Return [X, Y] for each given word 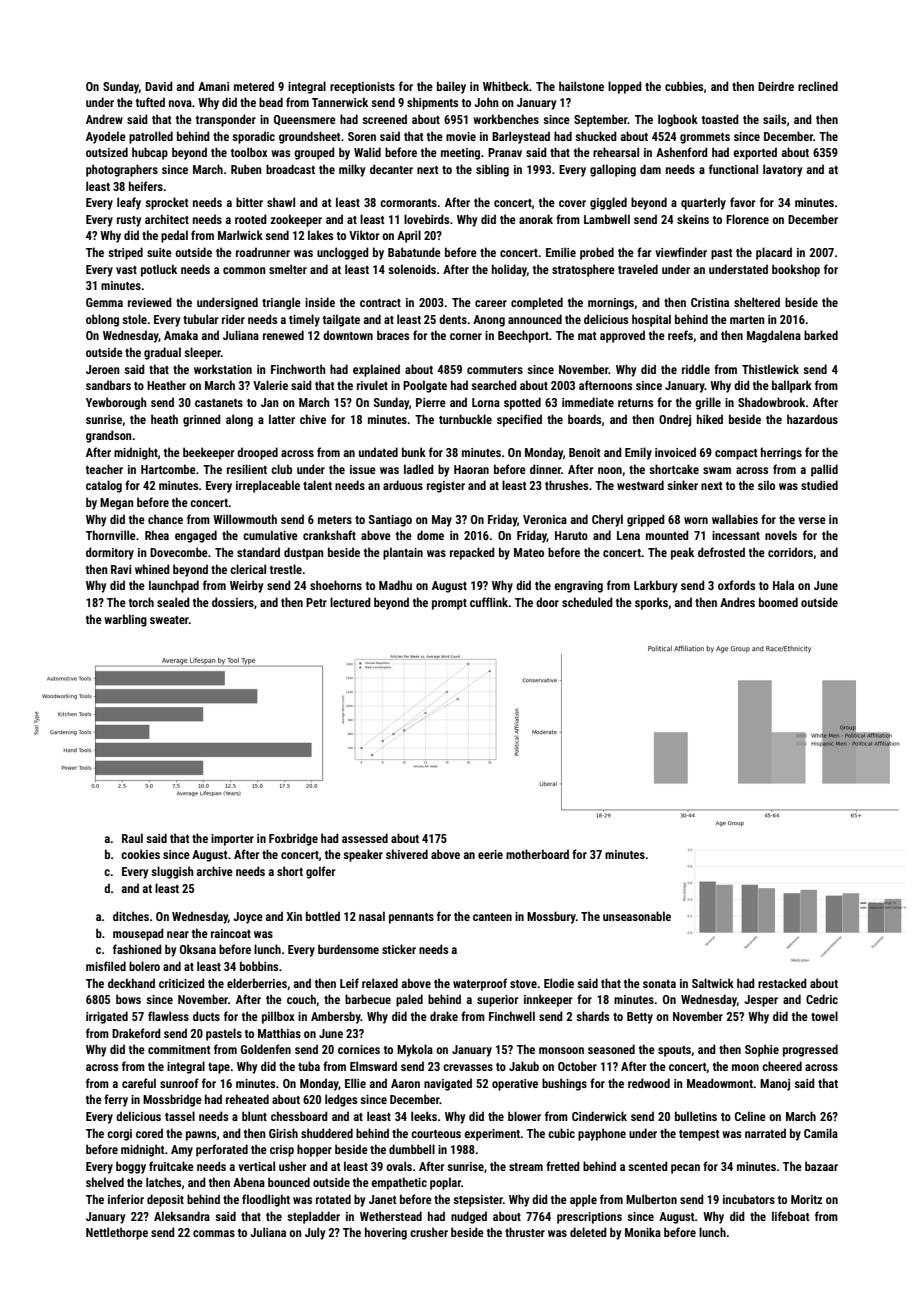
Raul [132, 838]
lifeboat [791, 1216]
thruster [525, 1232]
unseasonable [637, 916]
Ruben [246, 169]
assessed [365, 838]
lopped [625, 87]
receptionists [362, 88]
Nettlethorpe [117, 1233]
